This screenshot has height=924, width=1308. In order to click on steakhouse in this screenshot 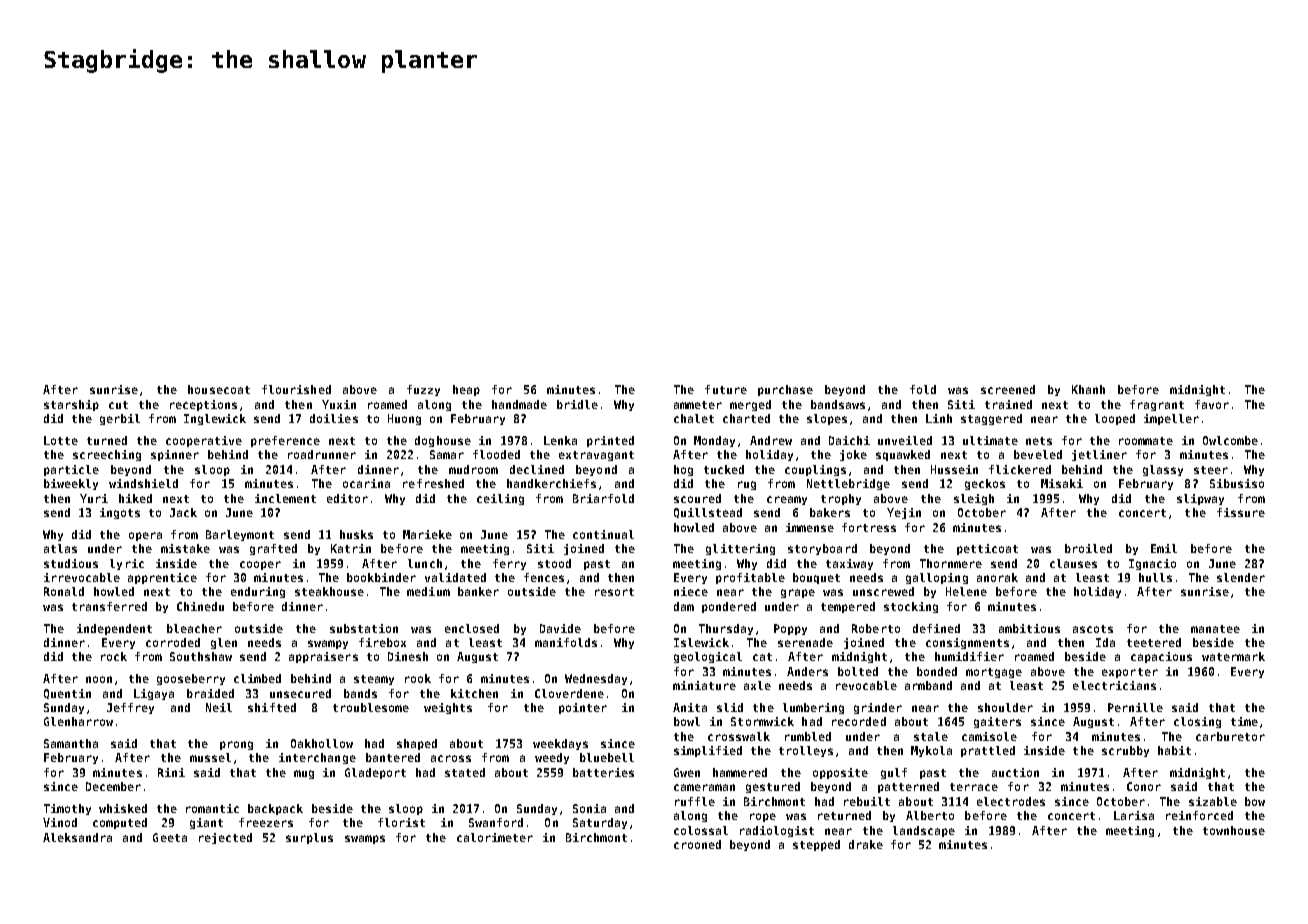, I will do `click(329, 591)`.
